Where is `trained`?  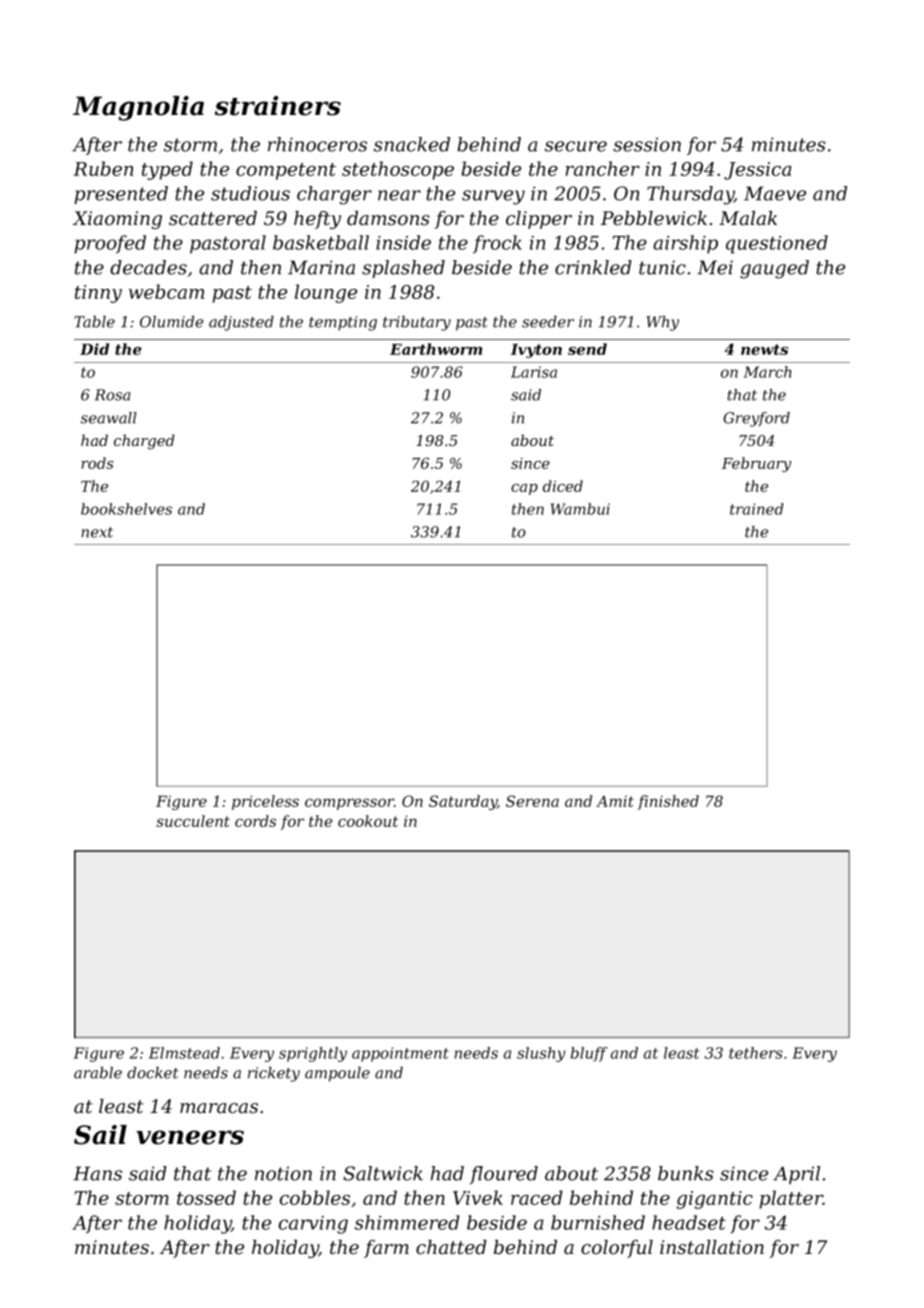 trained is located at coordinates (757, 509).
